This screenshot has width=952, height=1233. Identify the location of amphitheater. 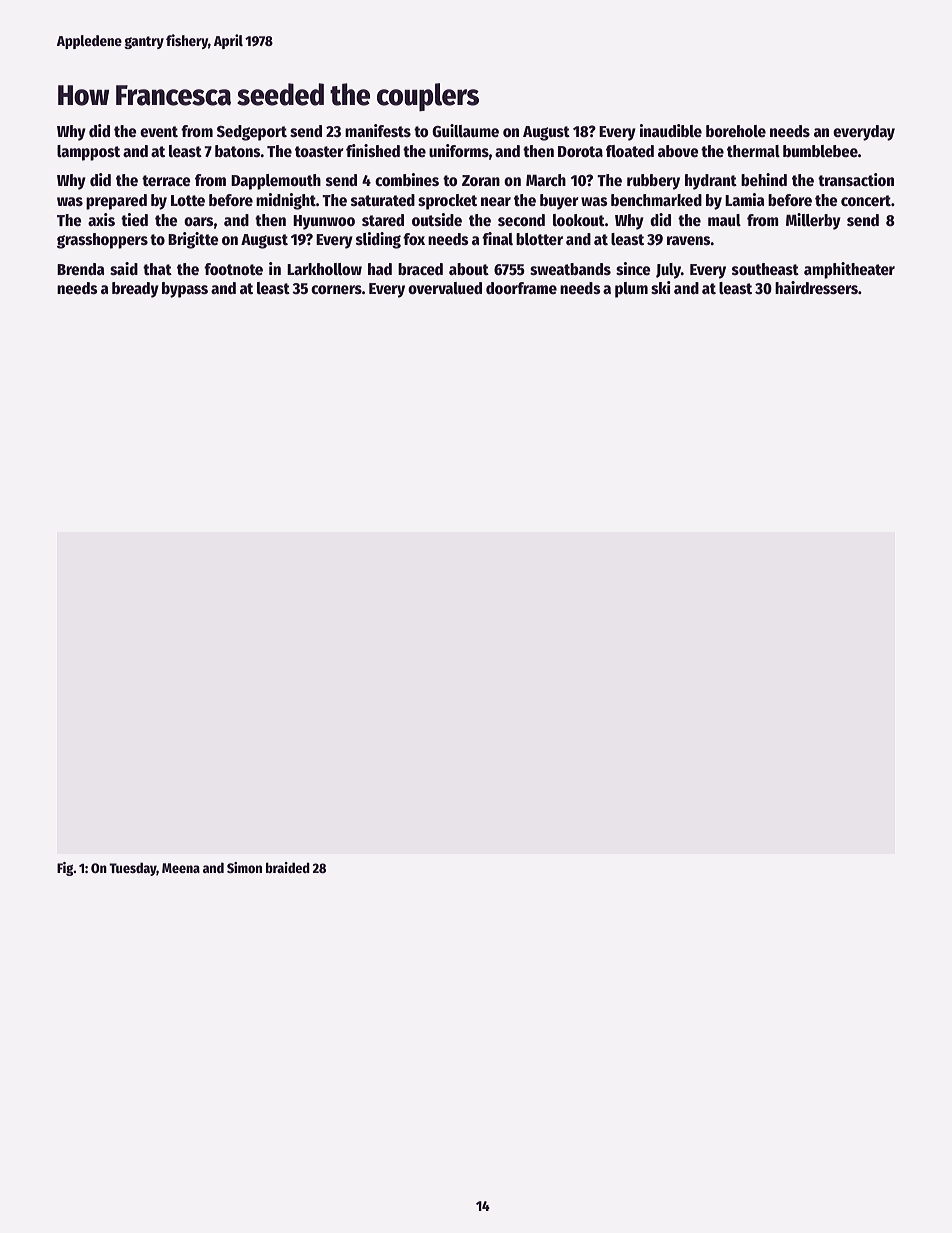
(849, 270).
